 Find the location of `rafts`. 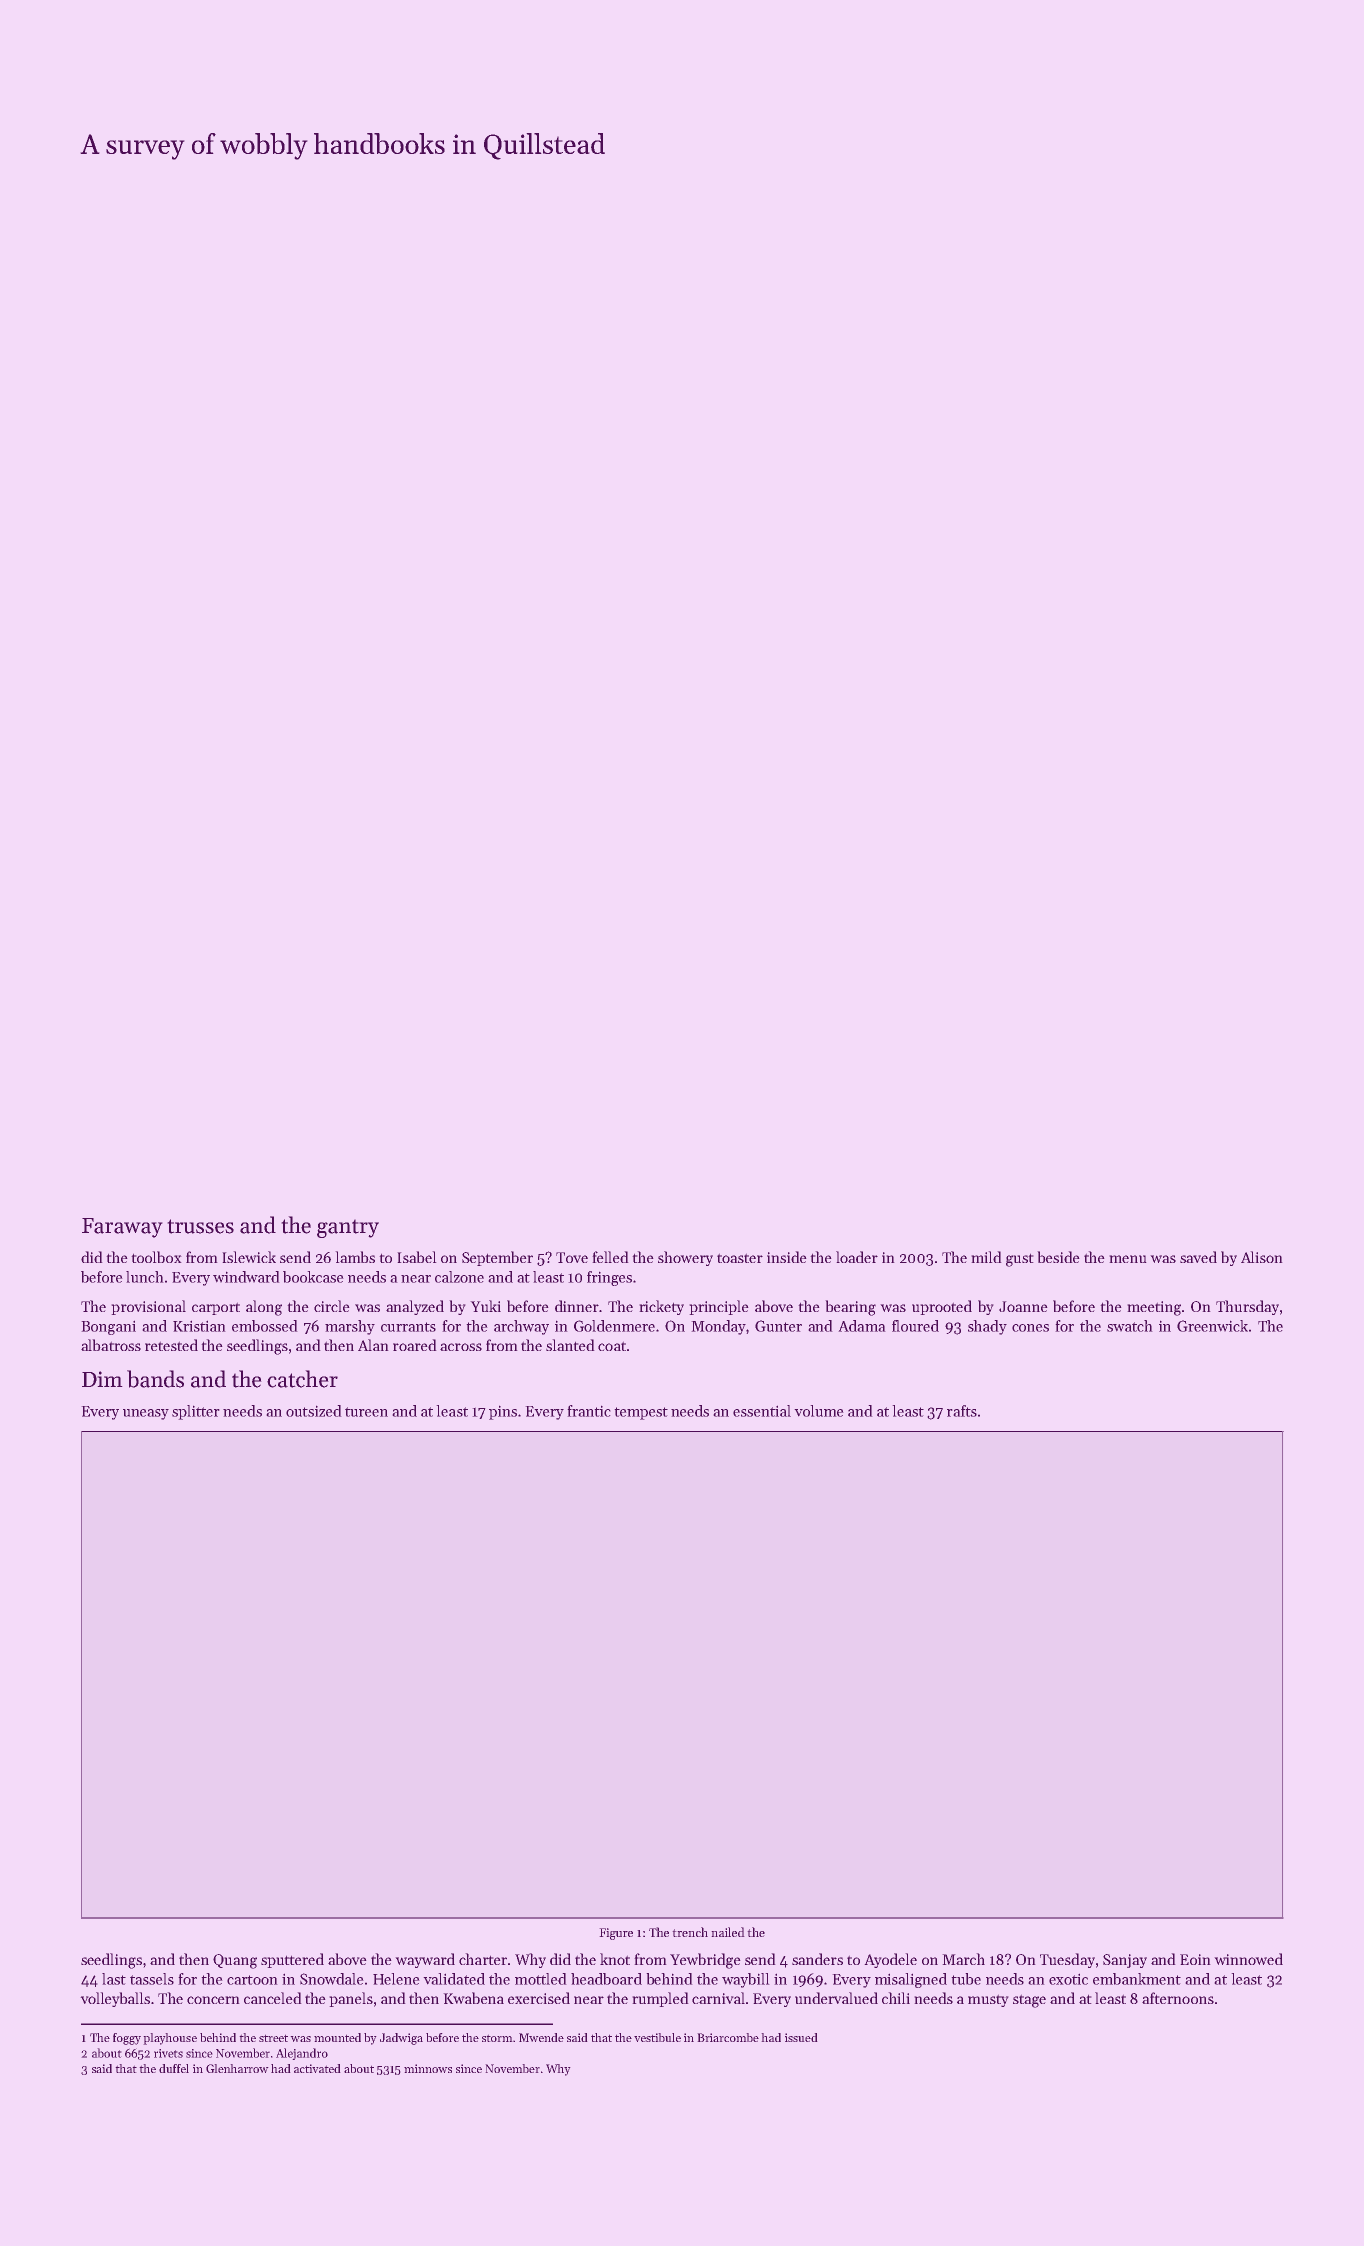

rafts is located at coordinates (962, 1411).
